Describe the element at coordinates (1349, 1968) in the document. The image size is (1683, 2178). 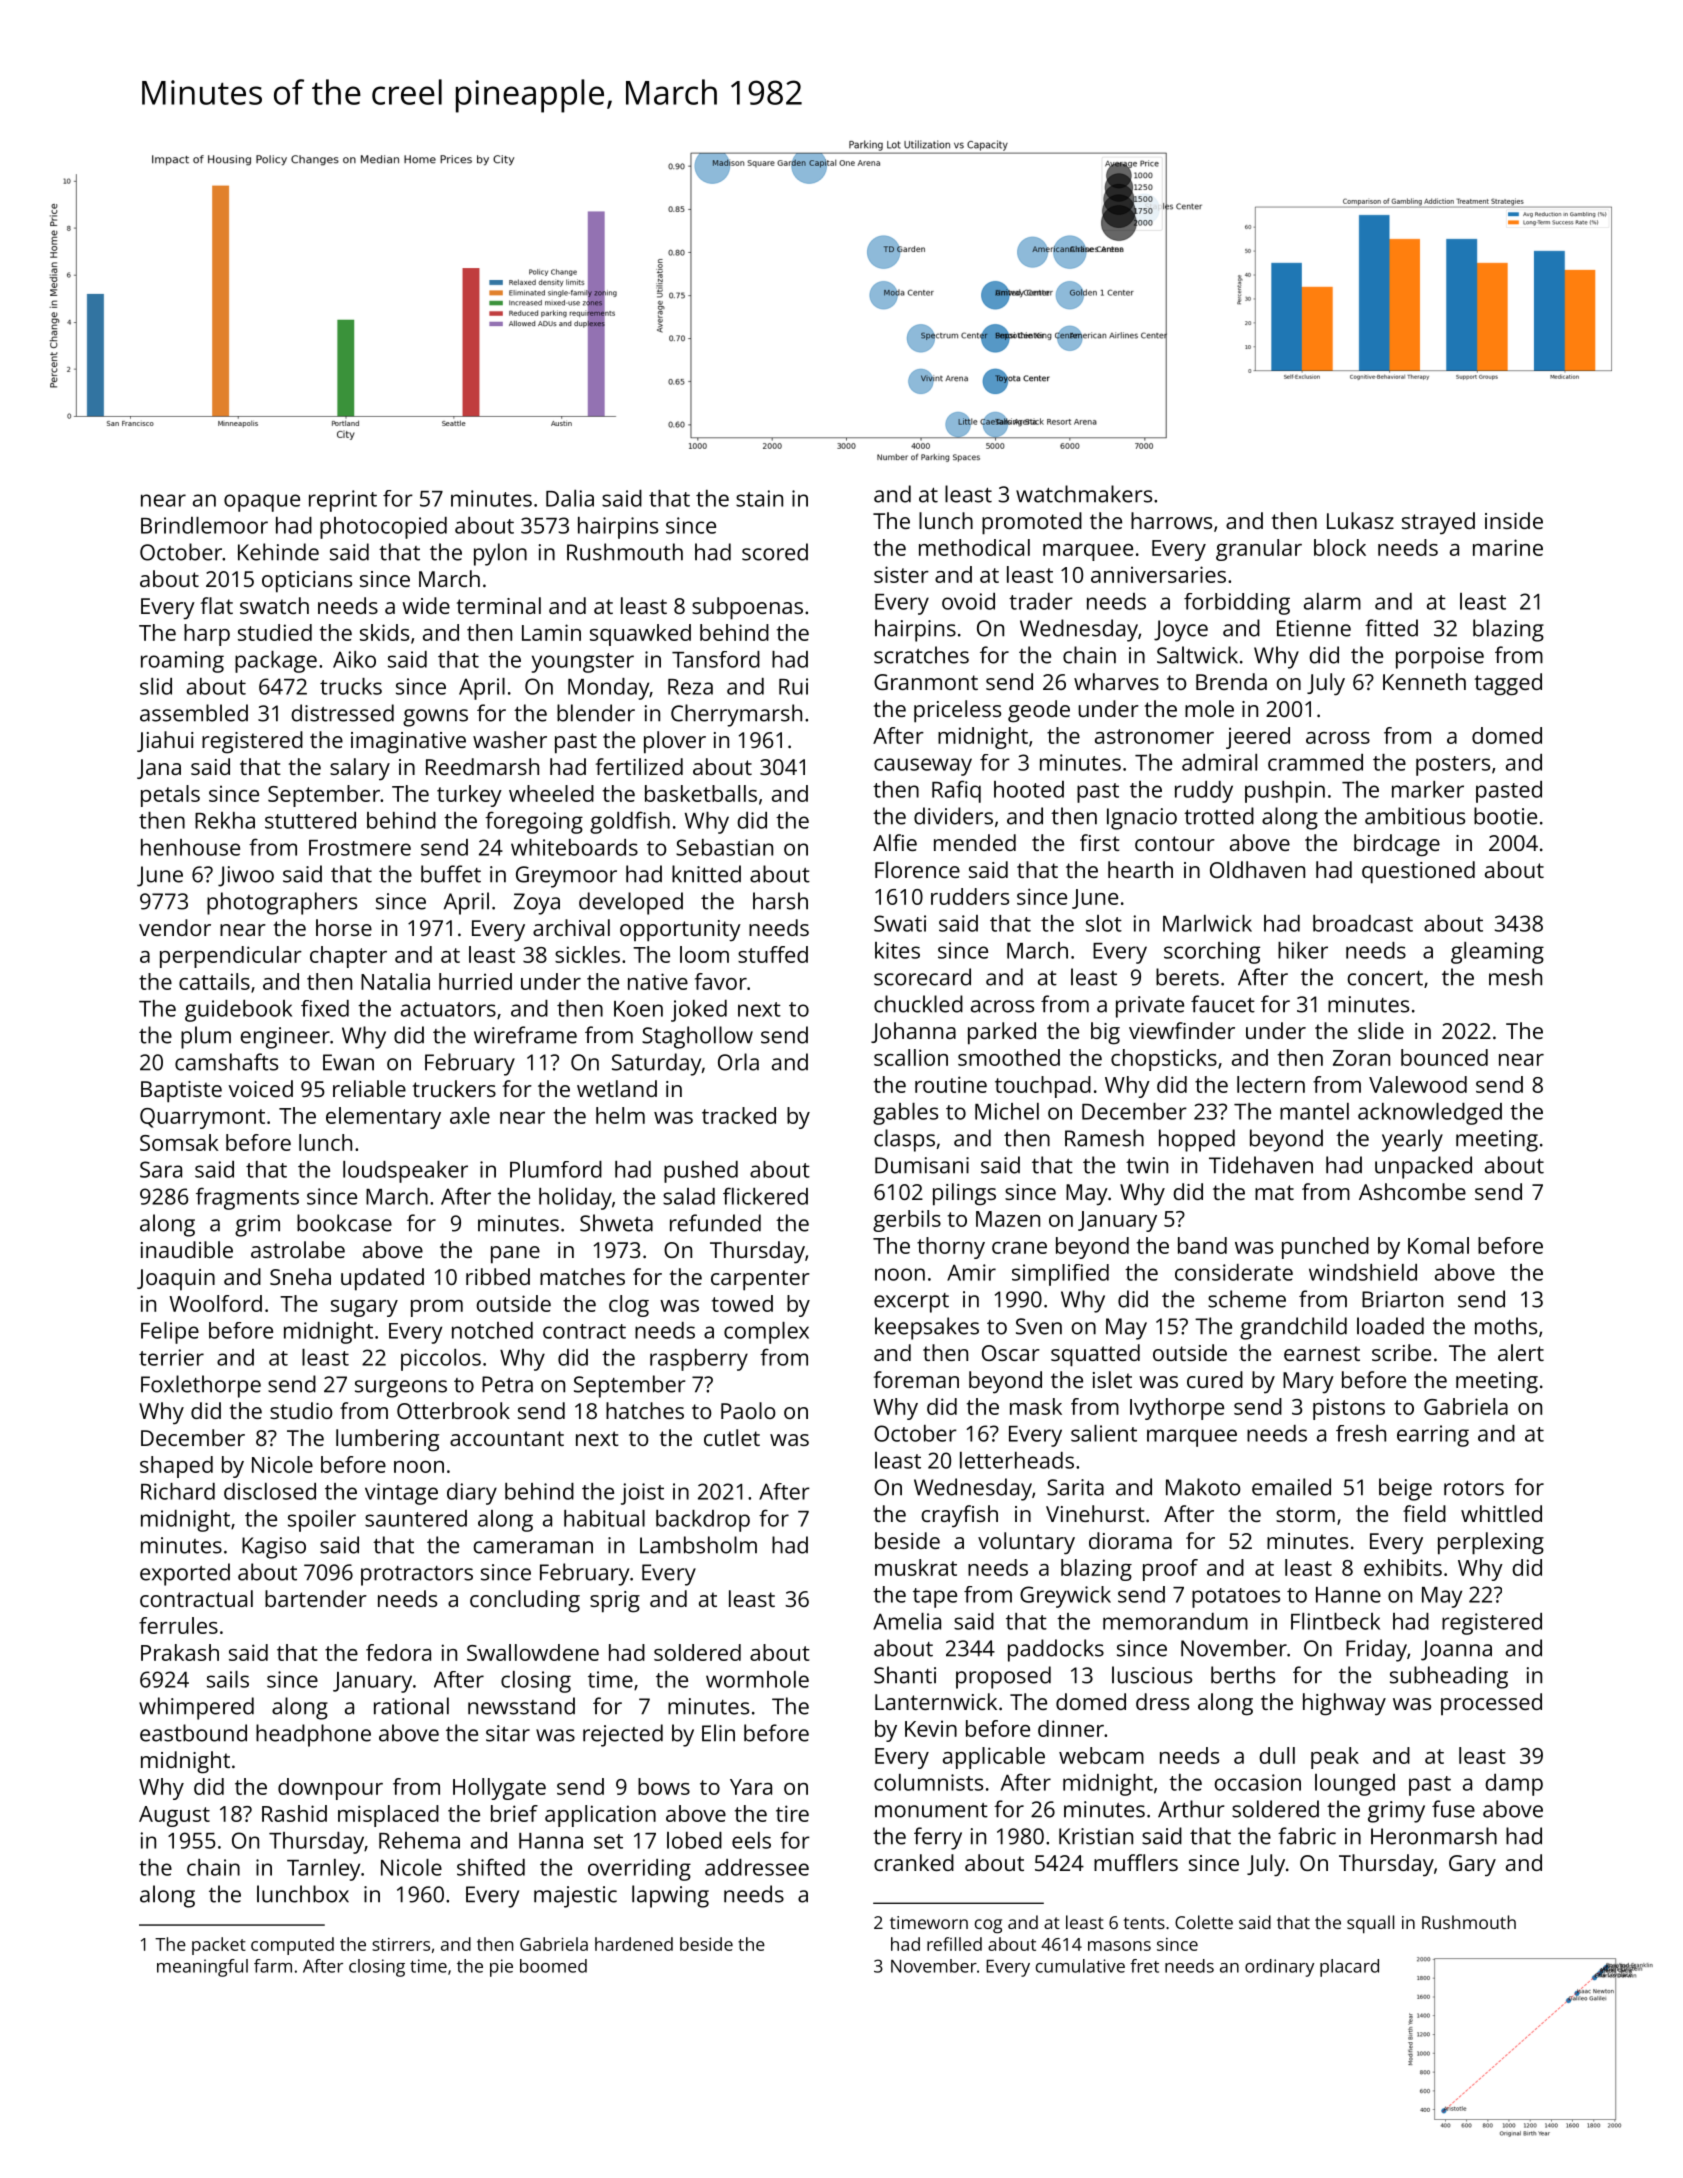
I see `placard` at that location.
